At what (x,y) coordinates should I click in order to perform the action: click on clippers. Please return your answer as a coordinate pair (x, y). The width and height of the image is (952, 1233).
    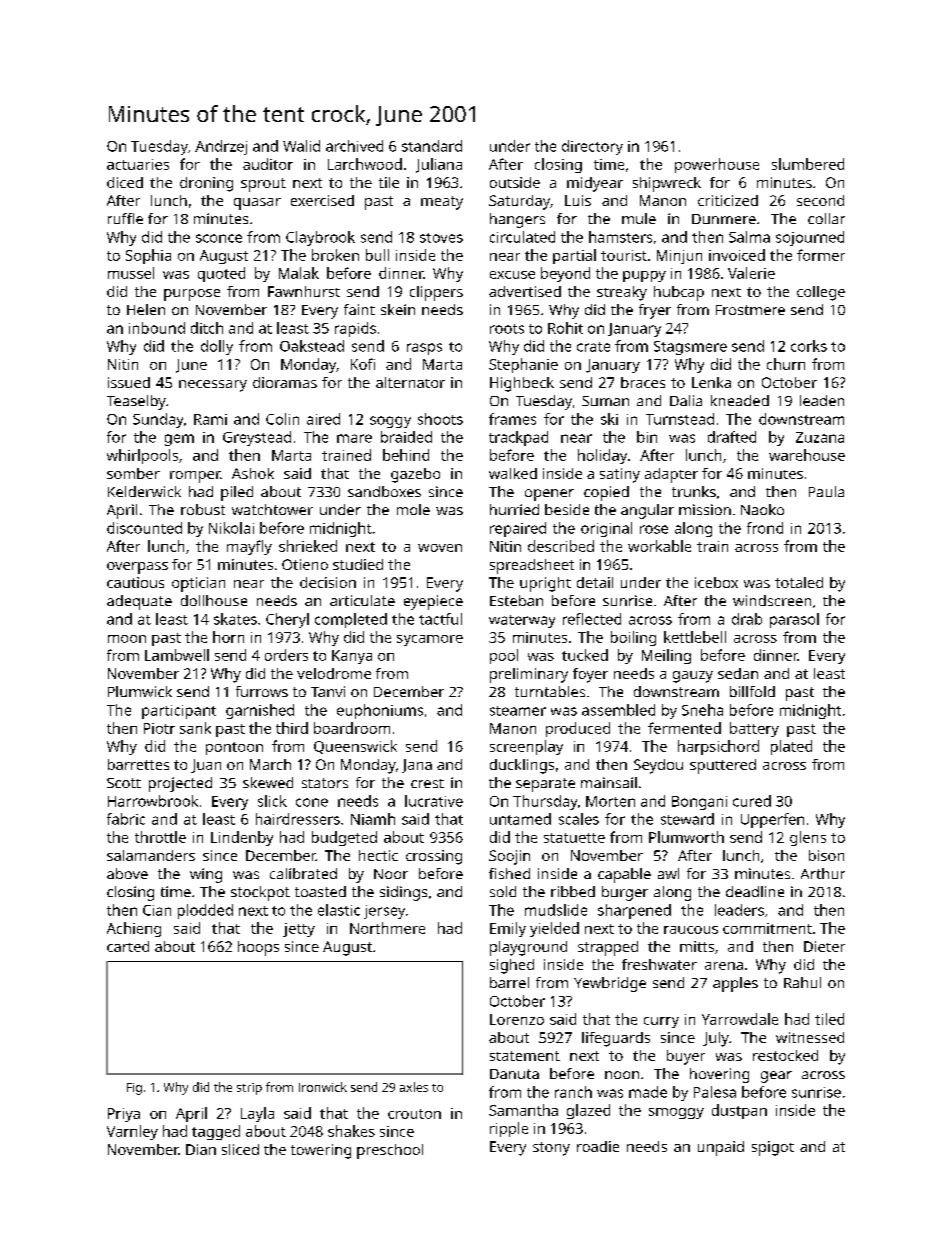
    Looking at the image, I should click on (436, 293).
